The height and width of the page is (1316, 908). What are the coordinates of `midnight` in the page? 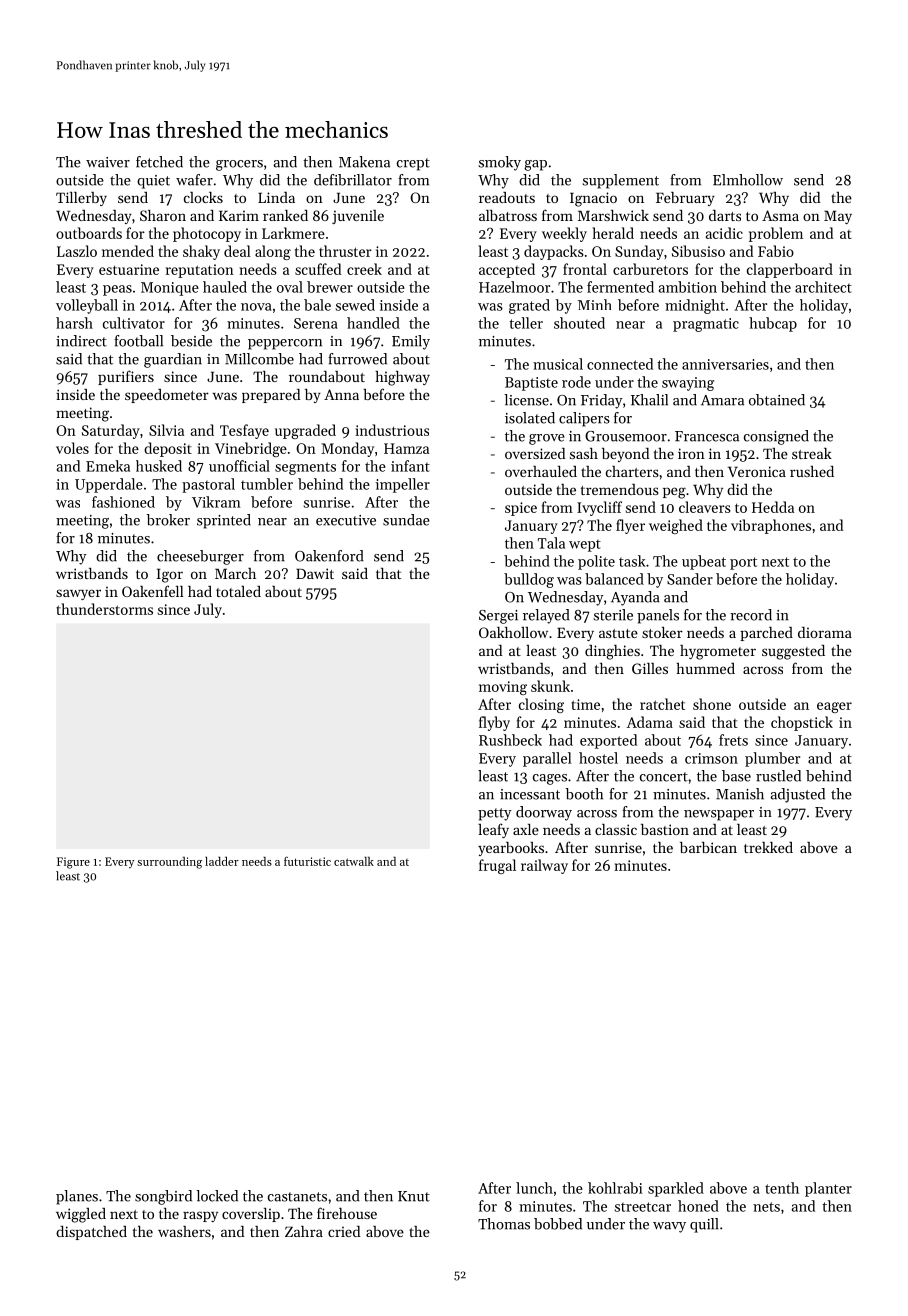 It's located at (695, 306).
